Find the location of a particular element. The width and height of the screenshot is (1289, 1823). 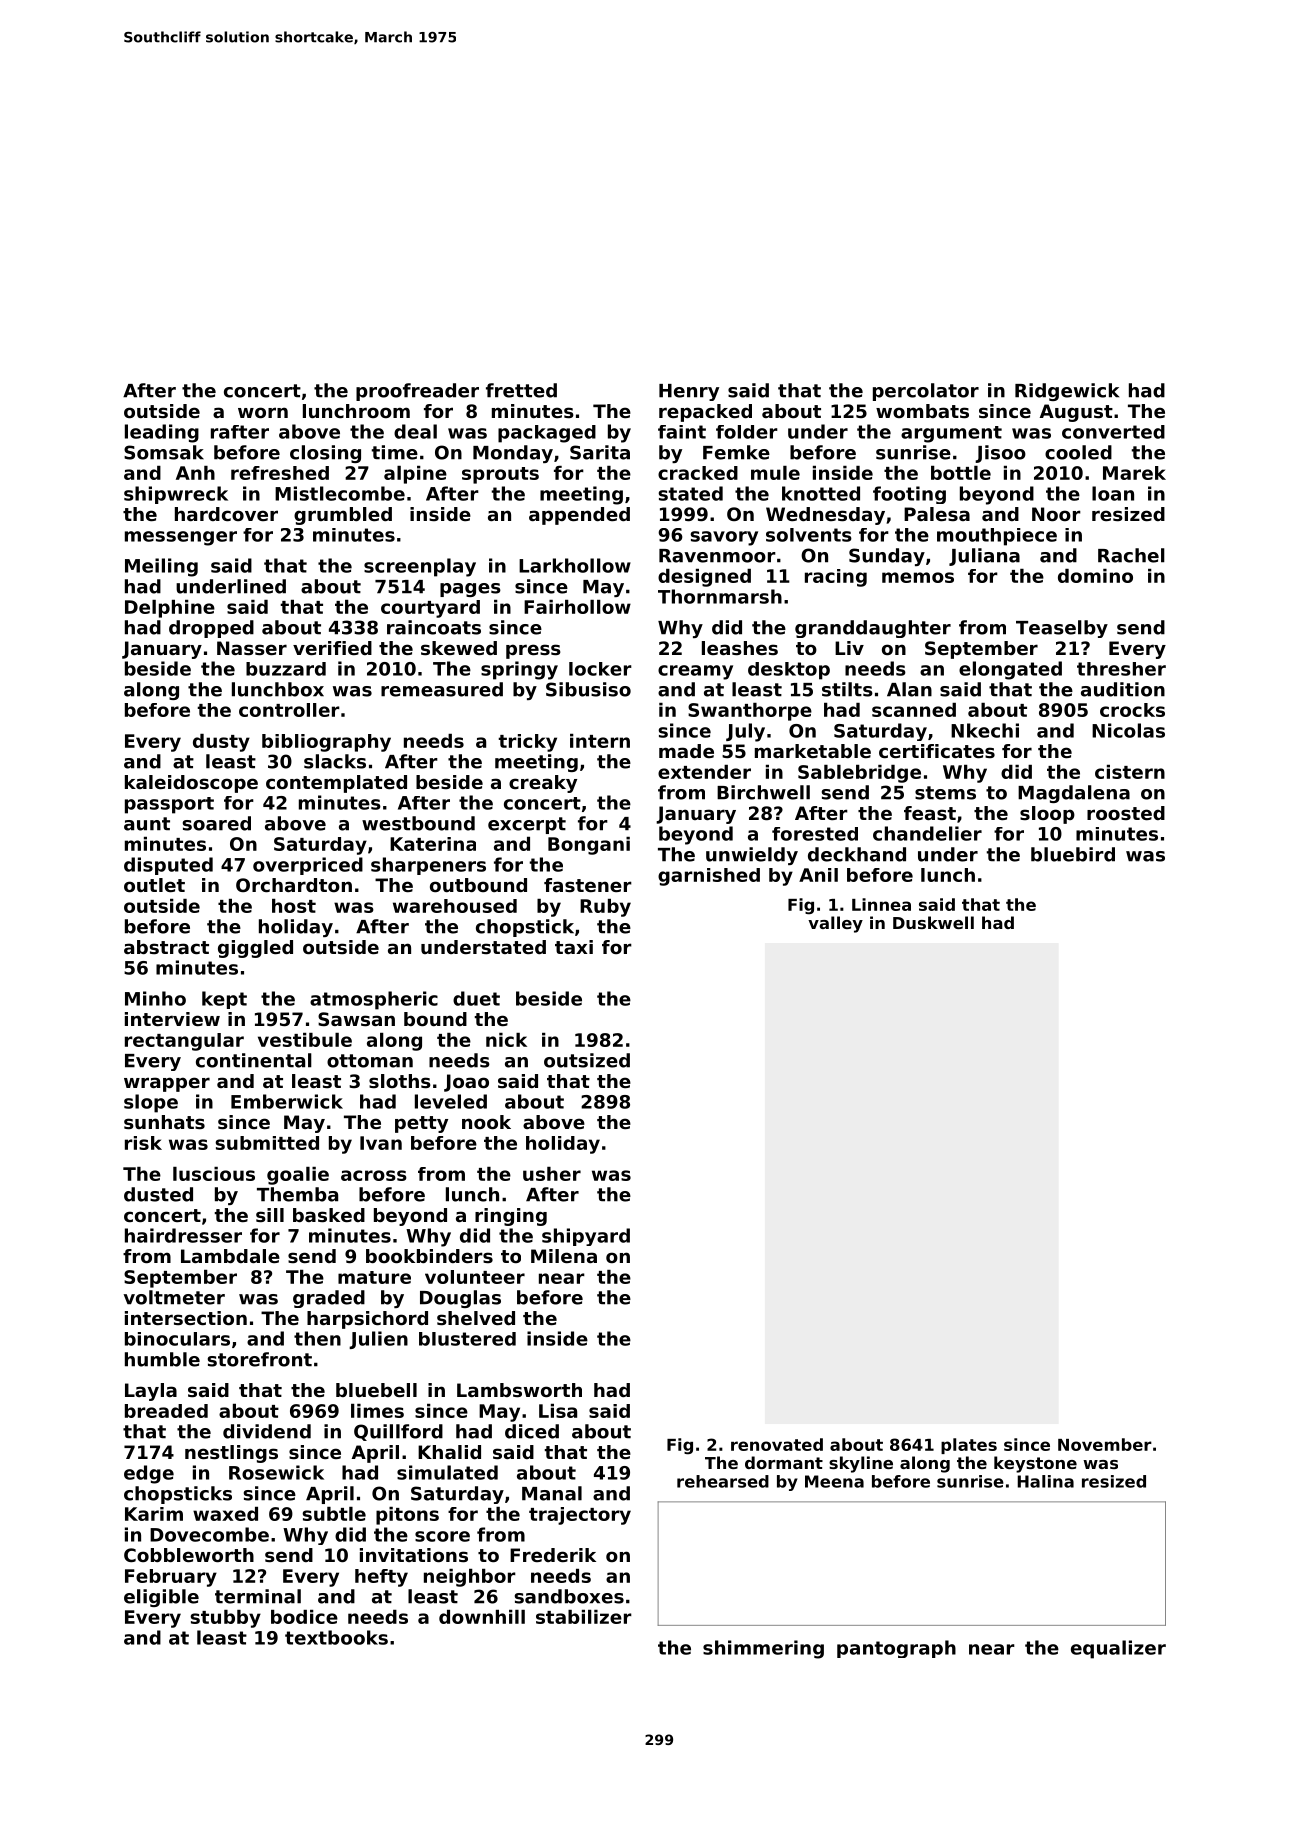

harpsichord is located at coordinates (367, 1320).
